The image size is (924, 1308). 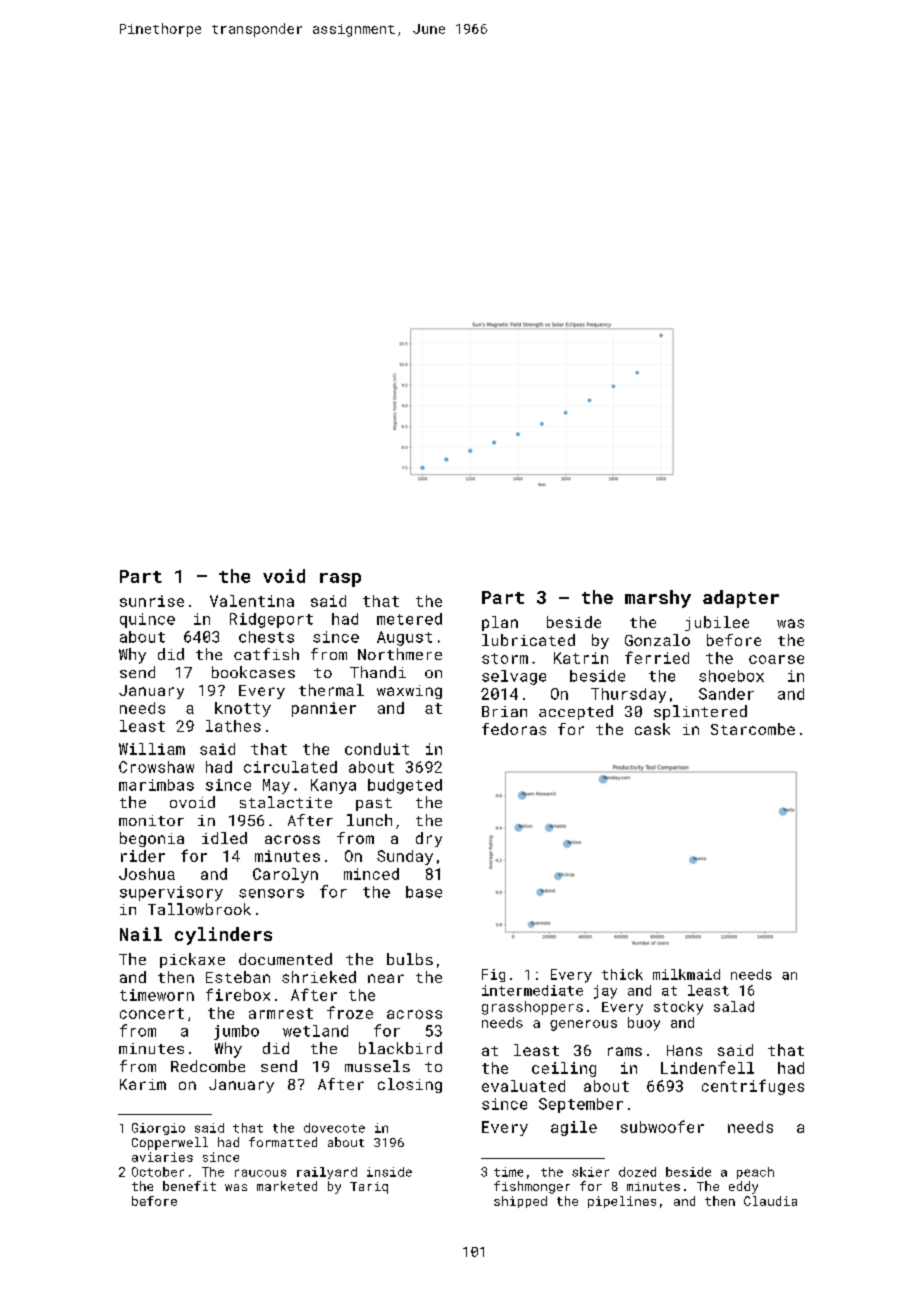 What do you see at coordinates (424, 892) in the screenshot?
I see `base` at bounding box center [424, 892].
